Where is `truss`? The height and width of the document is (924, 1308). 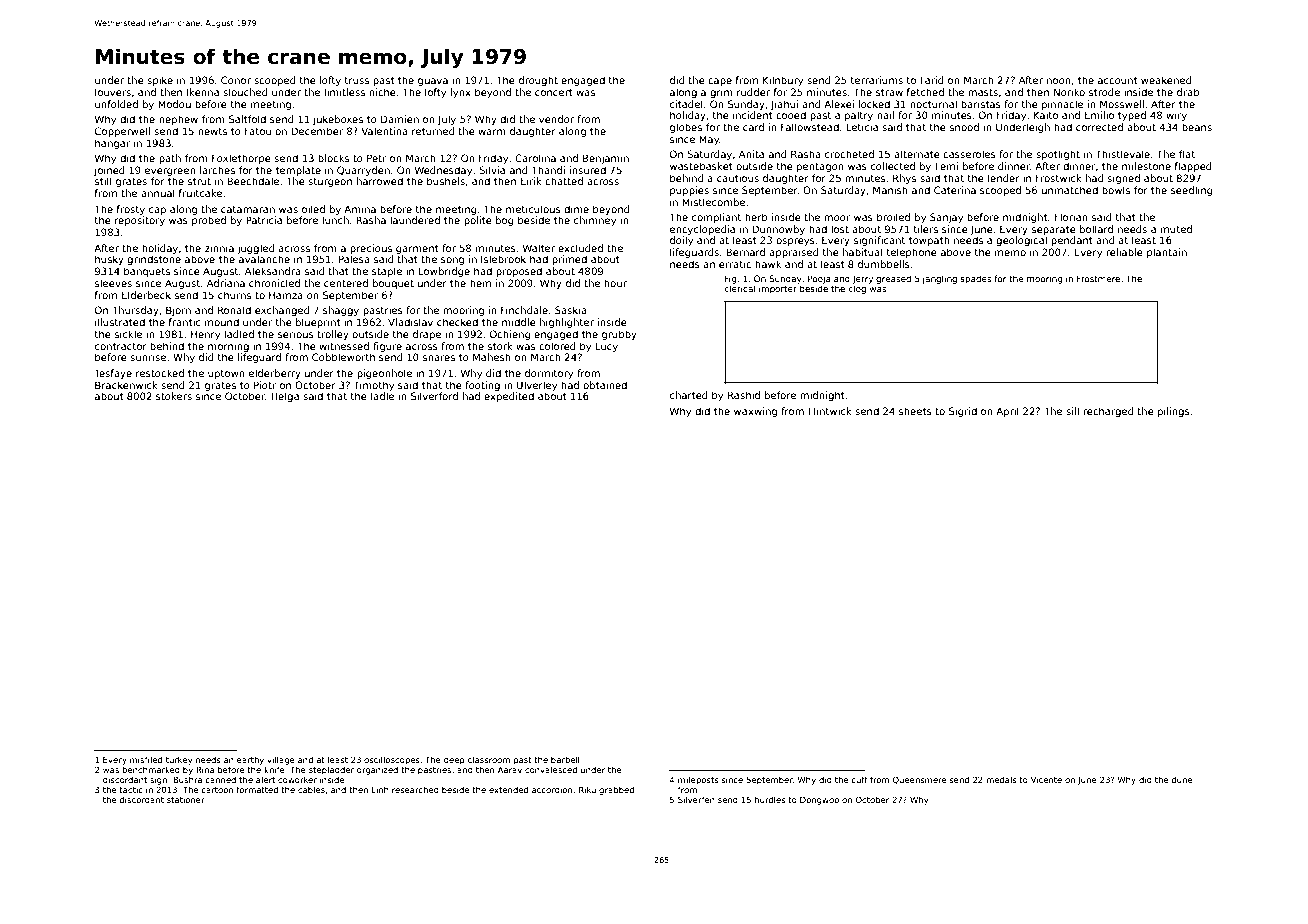 truss is located at coordinates (356, 80).
